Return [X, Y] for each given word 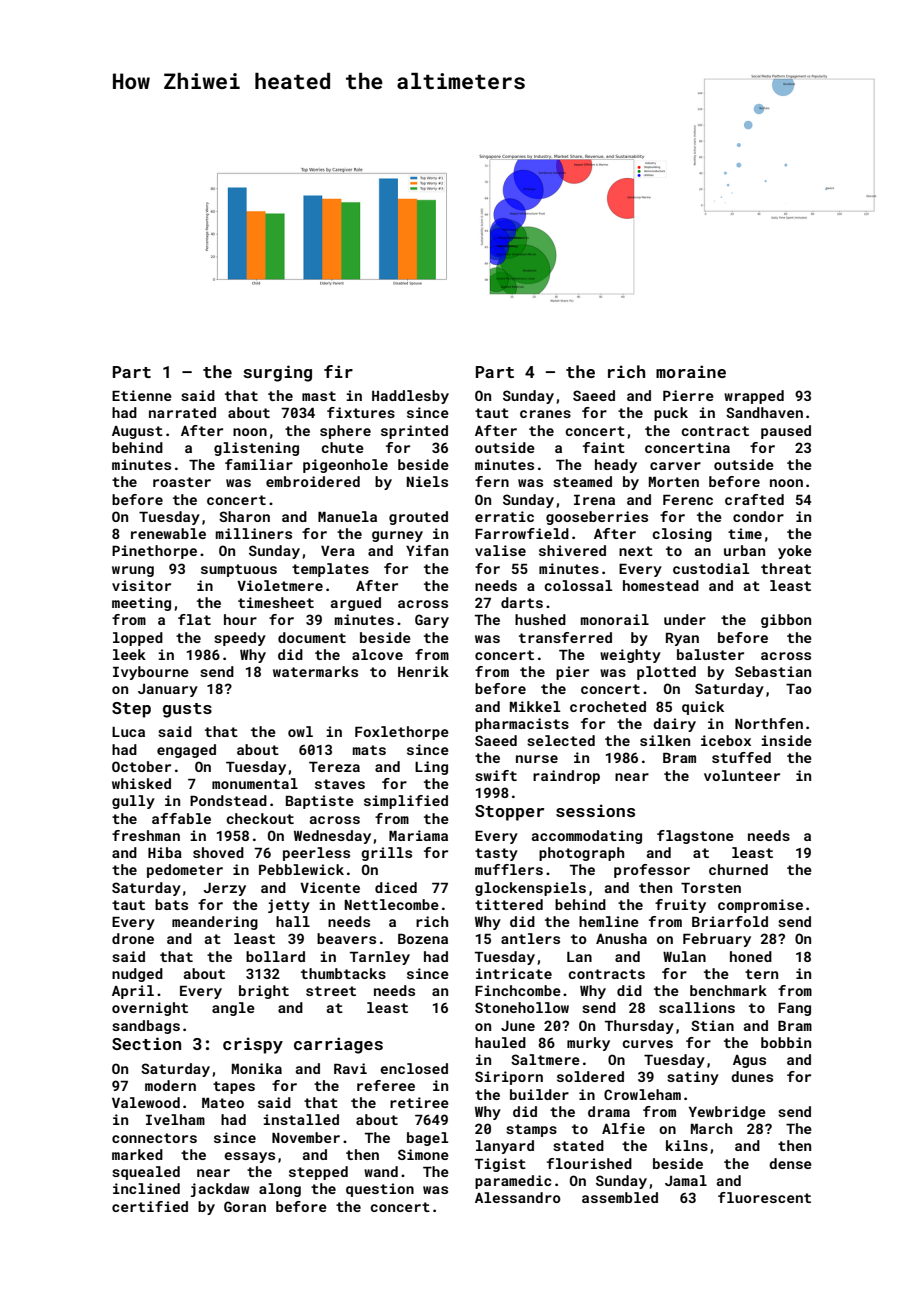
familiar [259, 464]
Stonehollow [522, 1007]
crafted [754, 499]
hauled [500, 1042]
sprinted [414, 432]
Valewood [146, 1102]
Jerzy [224, 889]
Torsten [711, 888]
